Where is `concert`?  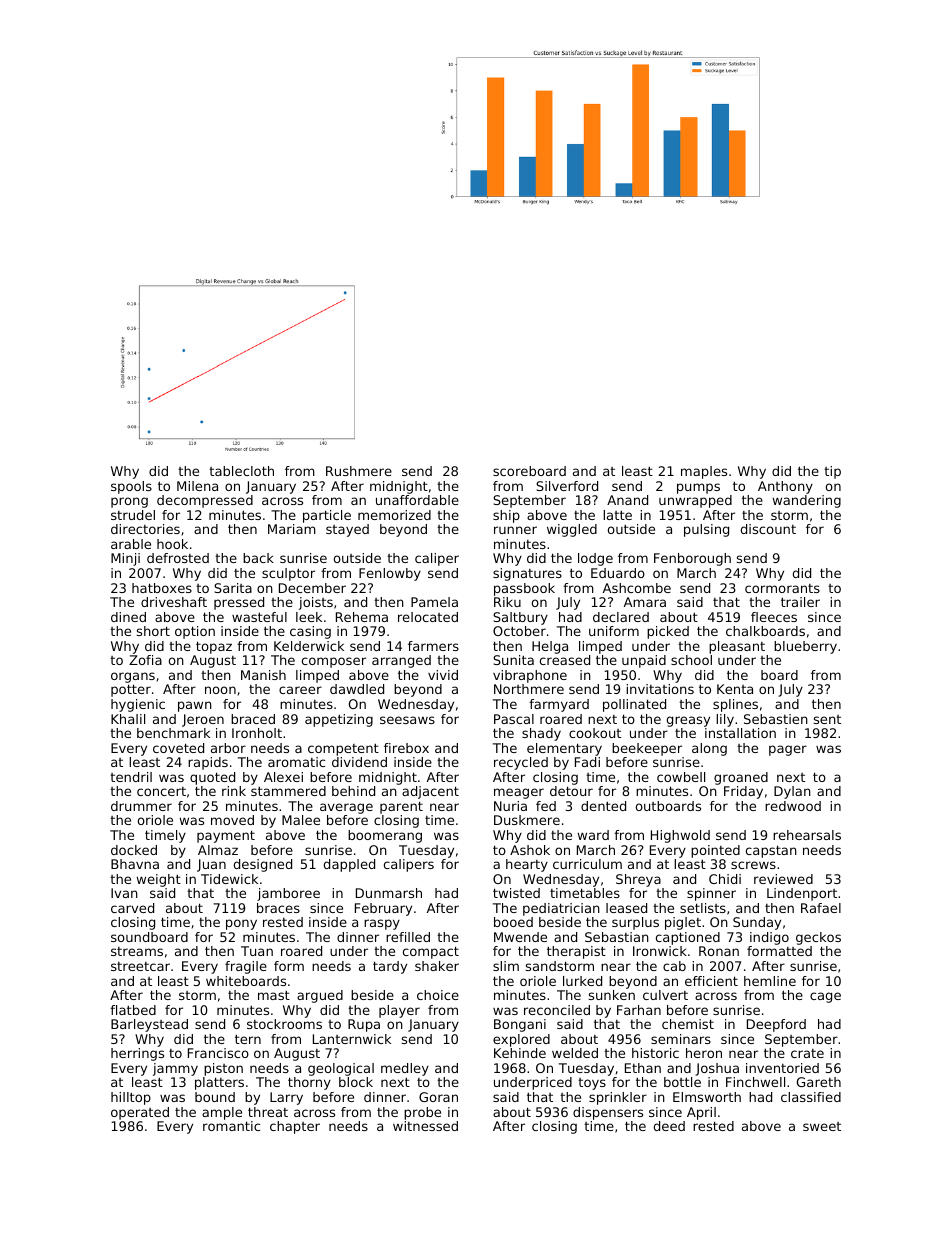
concert is located at coordinates (161, 791).
